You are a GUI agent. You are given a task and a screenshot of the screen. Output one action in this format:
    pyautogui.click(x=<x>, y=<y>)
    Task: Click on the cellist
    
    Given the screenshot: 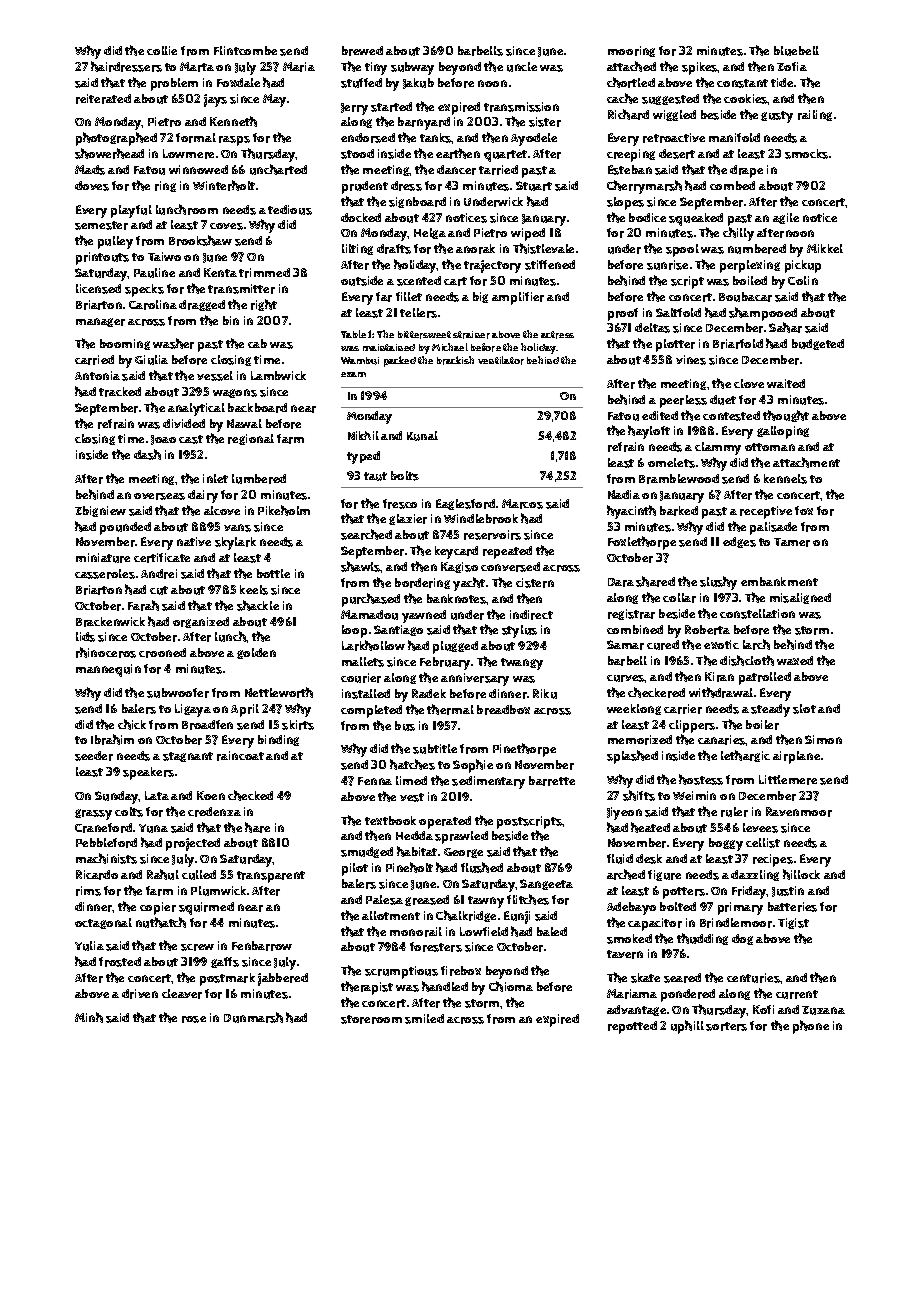 What is the action you would take?
    pyautogui.click(x=763, y=843)
